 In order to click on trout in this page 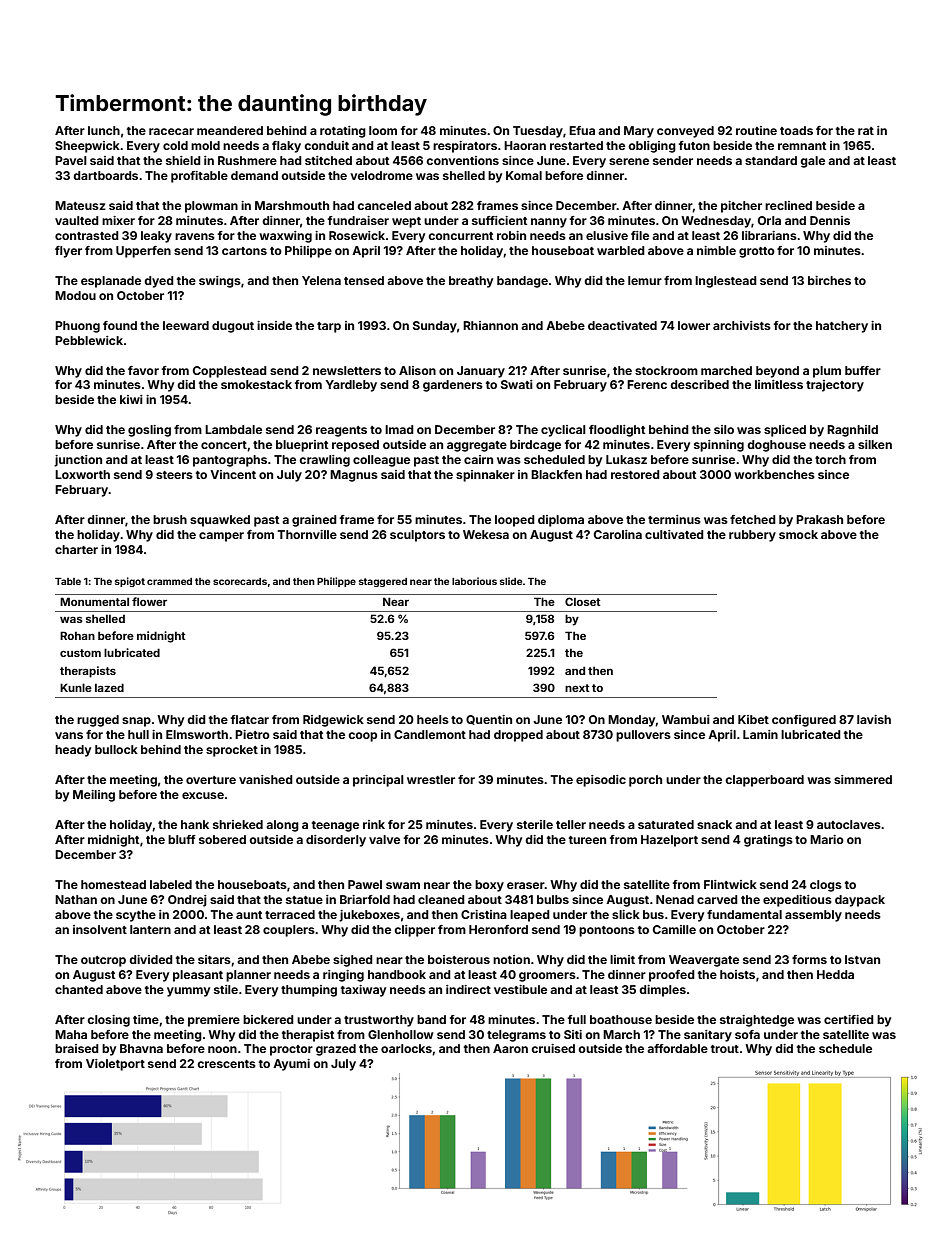, I will do `click(725, 1049)`.
